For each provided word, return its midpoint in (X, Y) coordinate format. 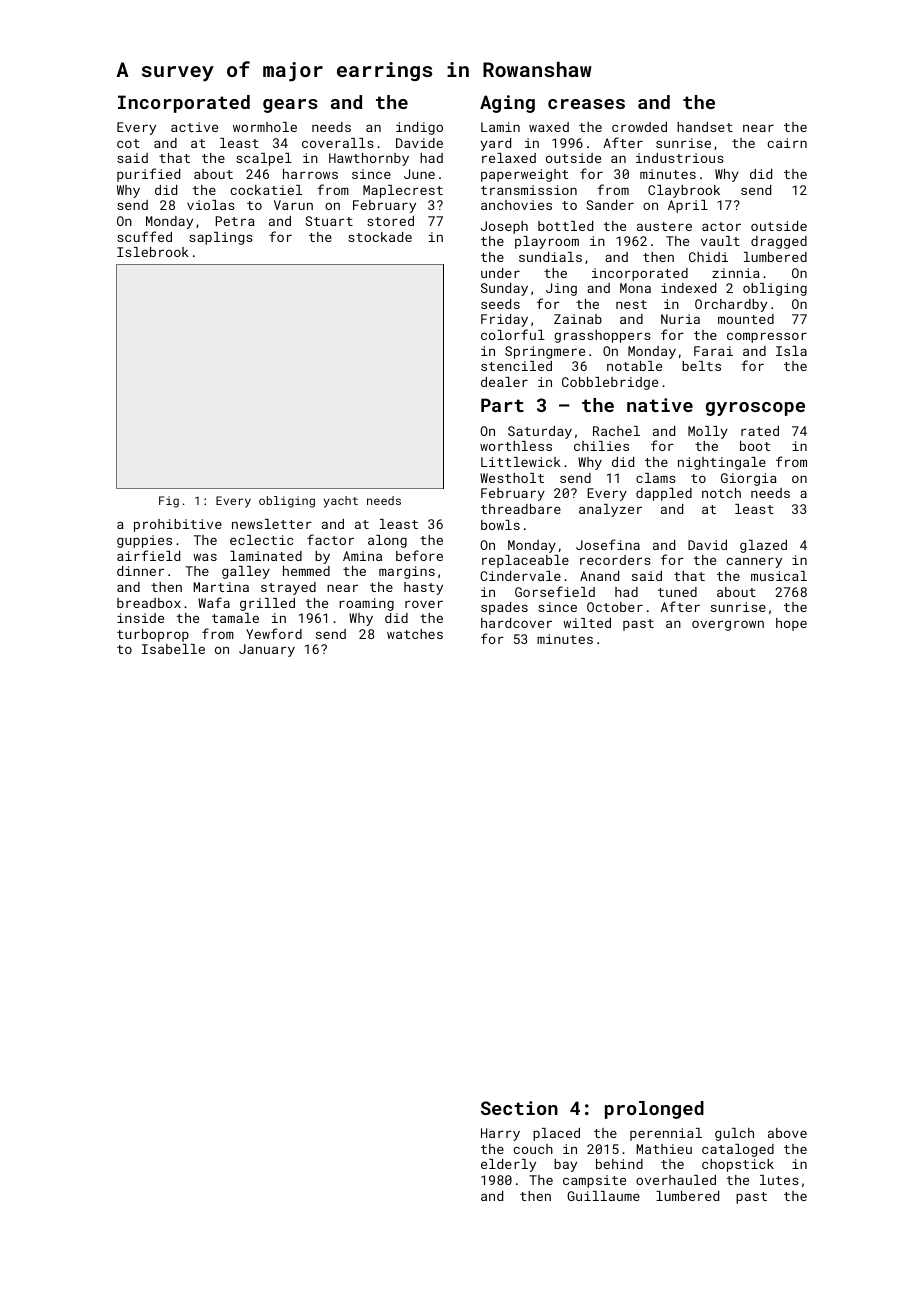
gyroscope (755, 409)
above (787, 1133)
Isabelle (173, 649)
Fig (169, 502)
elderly (508, 1165)
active (194, 127)
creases (586, 104)
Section (519, 1108)
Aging (507, 104)
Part (502, 405)
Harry (500, 1134)
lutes (779, 1180)
